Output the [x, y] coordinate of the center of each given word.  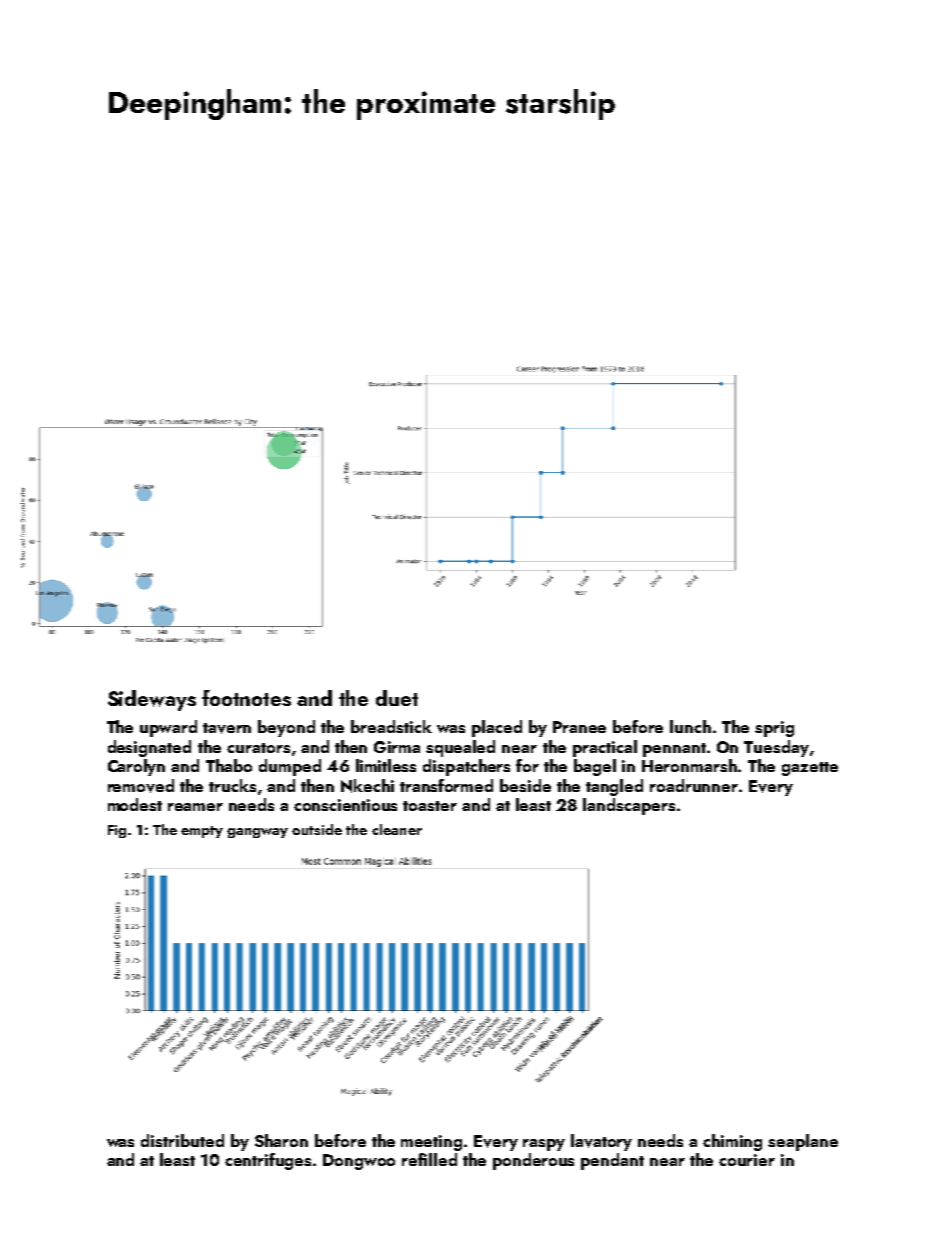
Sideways [152, 700]
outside [317, 829]
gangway [257, 833]
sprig [774, 729]
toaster [430, 806]
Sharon [281, 1140]
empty [202, 832]
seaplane [803, 1142]
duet [397, 698]
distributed [182, 1140]
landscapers [629, 806]
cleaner [397, 829]
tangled [614, 787]
